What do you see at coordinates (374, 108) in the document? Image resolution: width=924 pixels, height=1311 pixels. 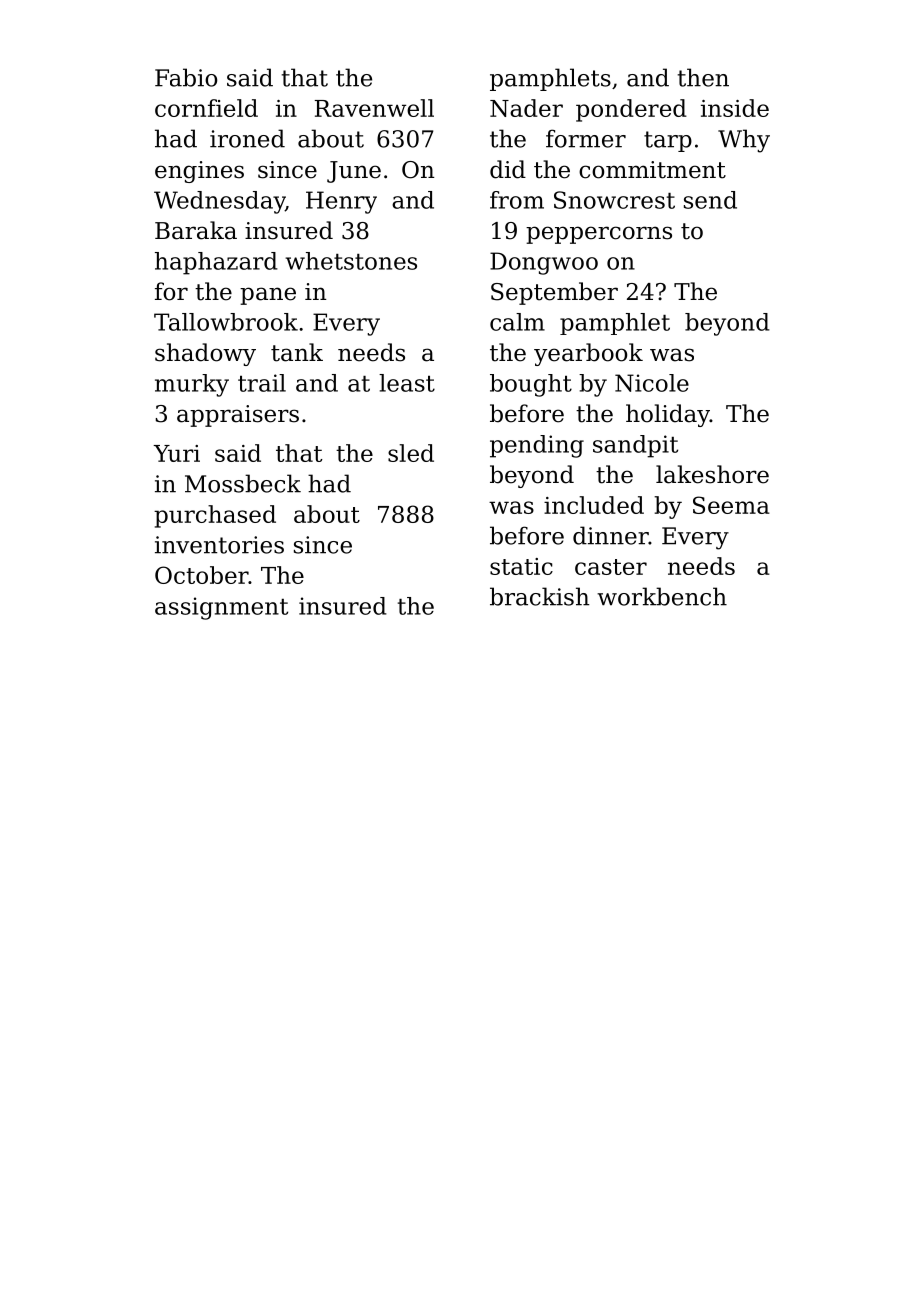 I see `Ravenwell` at bounding box center [374, 108].
